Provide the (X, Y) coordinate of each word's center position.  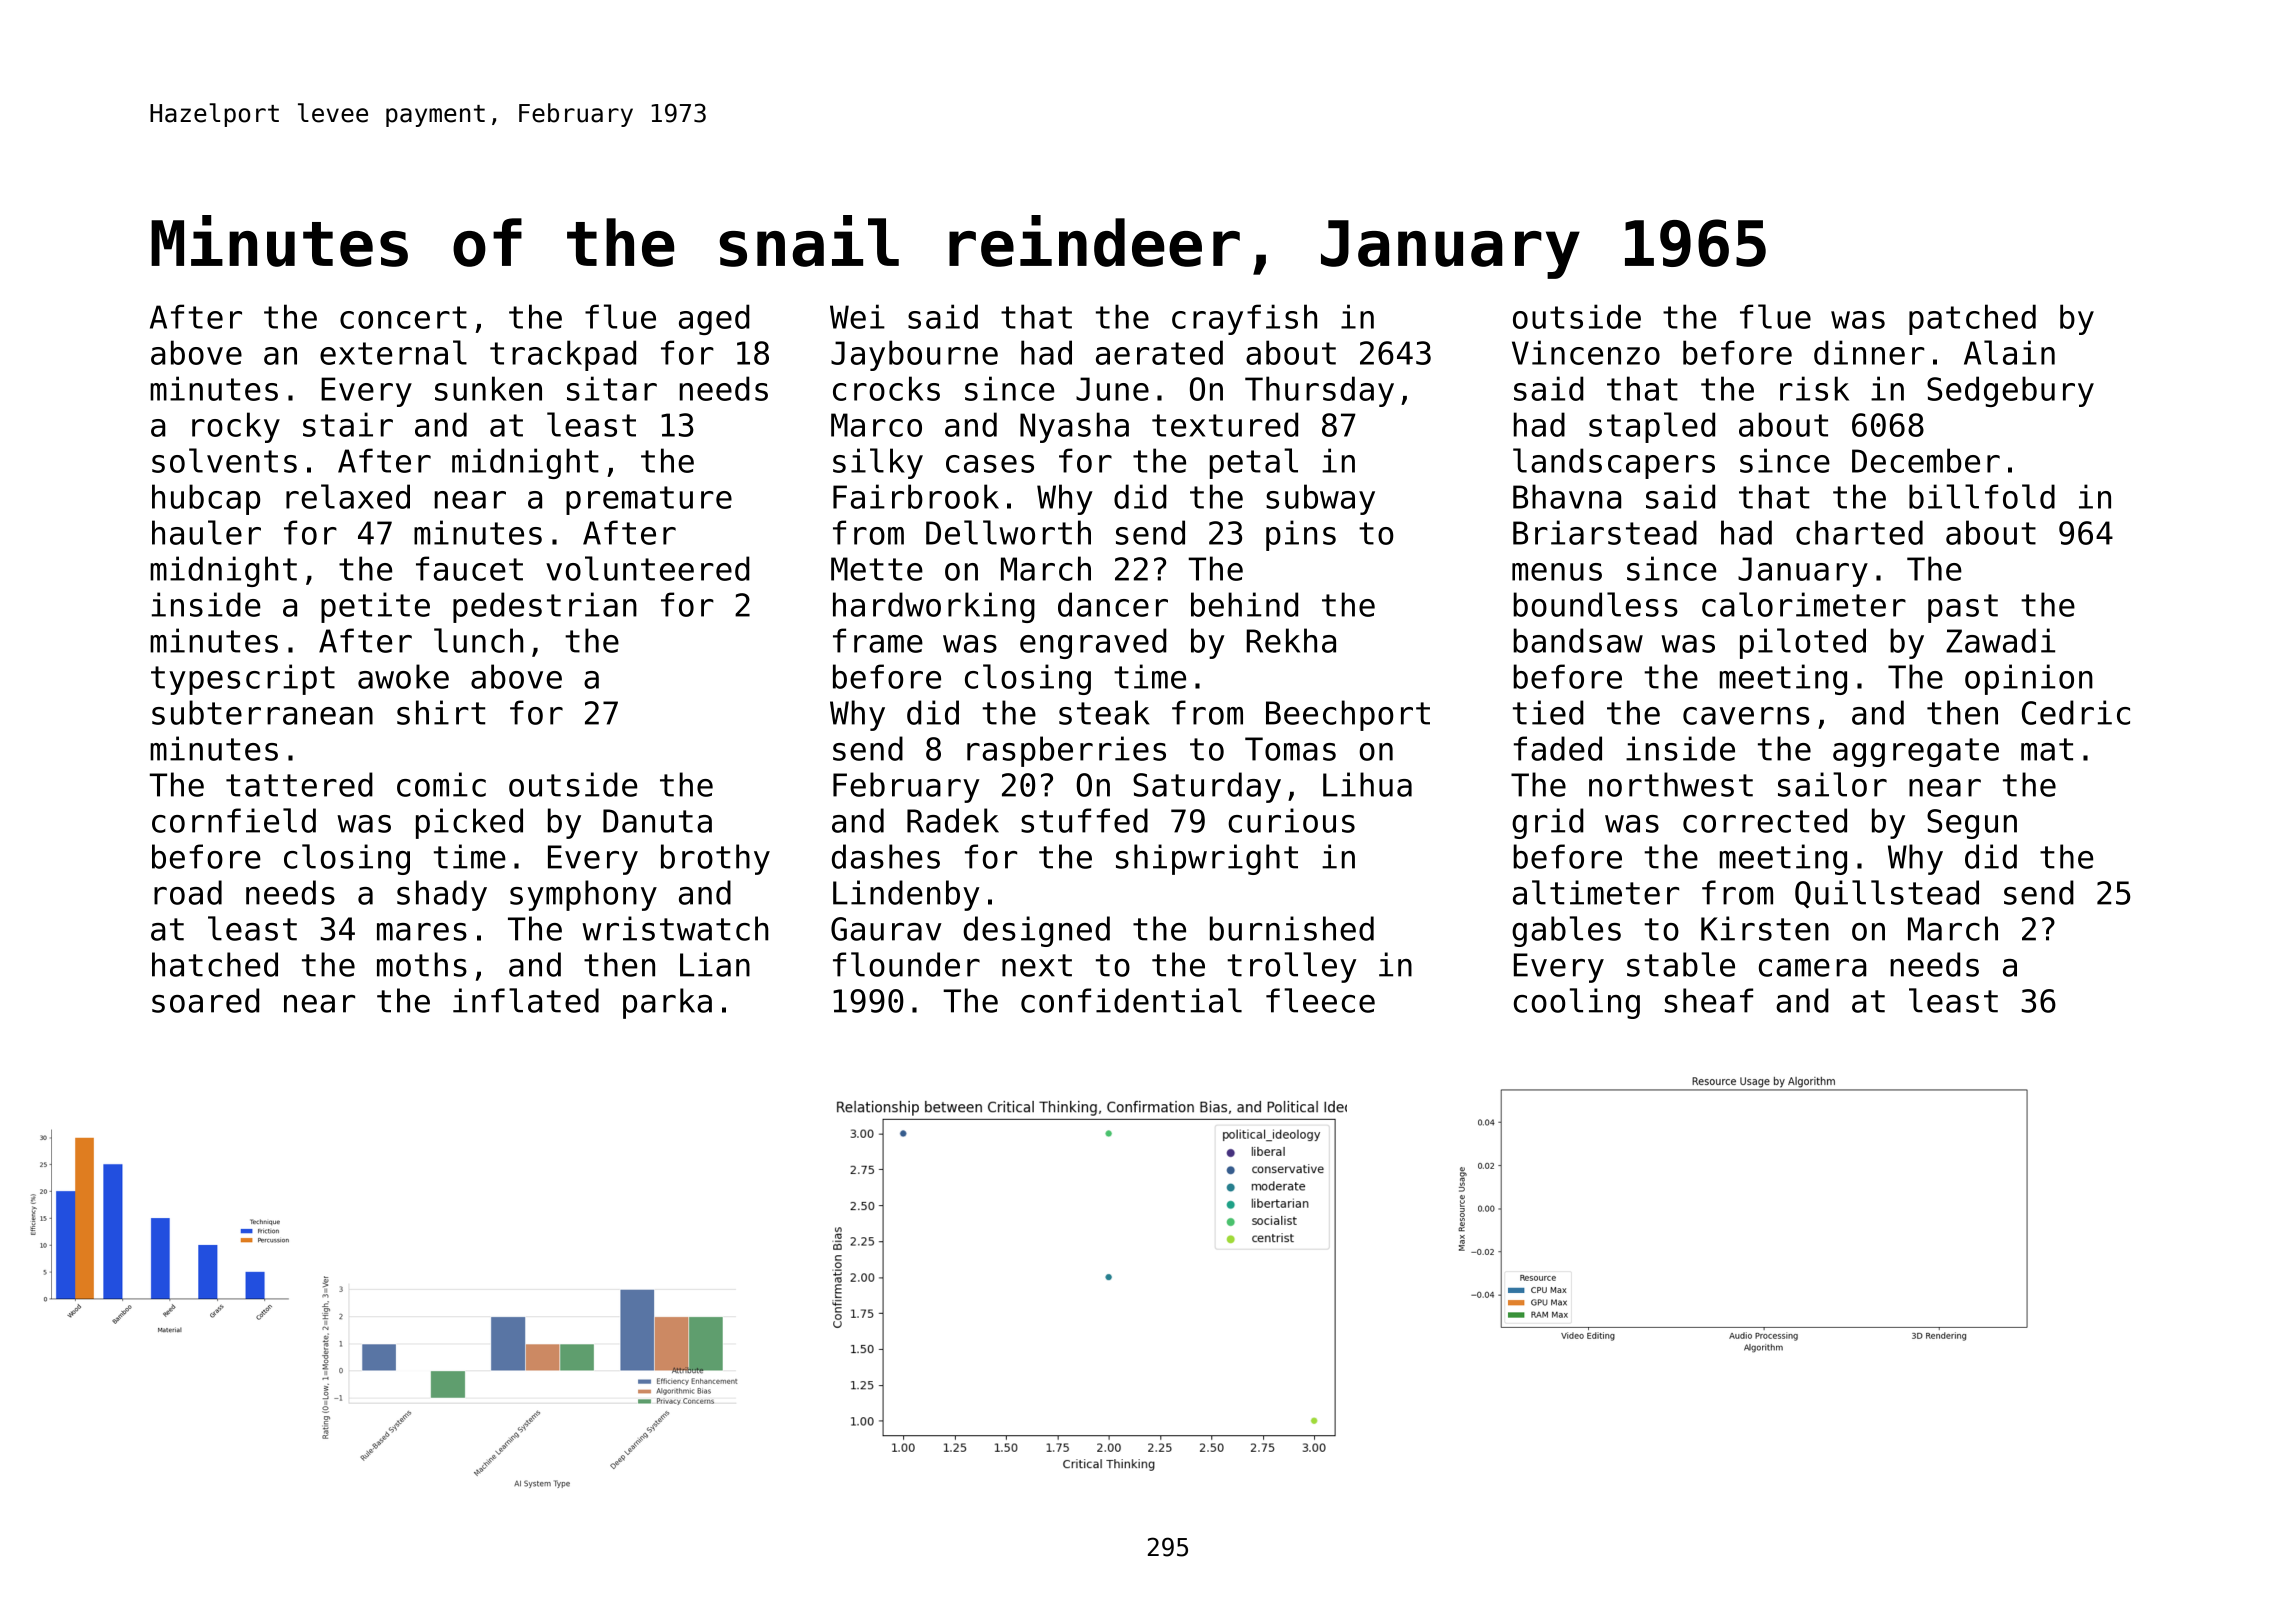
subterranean (262, 712)
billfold (1982, 496)
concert (403, 317)
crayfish (1244, 319)
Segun (1972, 824)
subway (1320, 499)
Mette (877, 569)
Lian (715, 964)
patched (1972, 319)
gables (1566, 931)
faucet (469, 568)
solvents (224, 460)
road (188, 892)
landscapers (1614, 463)
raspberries (1066, 751)
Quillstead (1887, 894)
